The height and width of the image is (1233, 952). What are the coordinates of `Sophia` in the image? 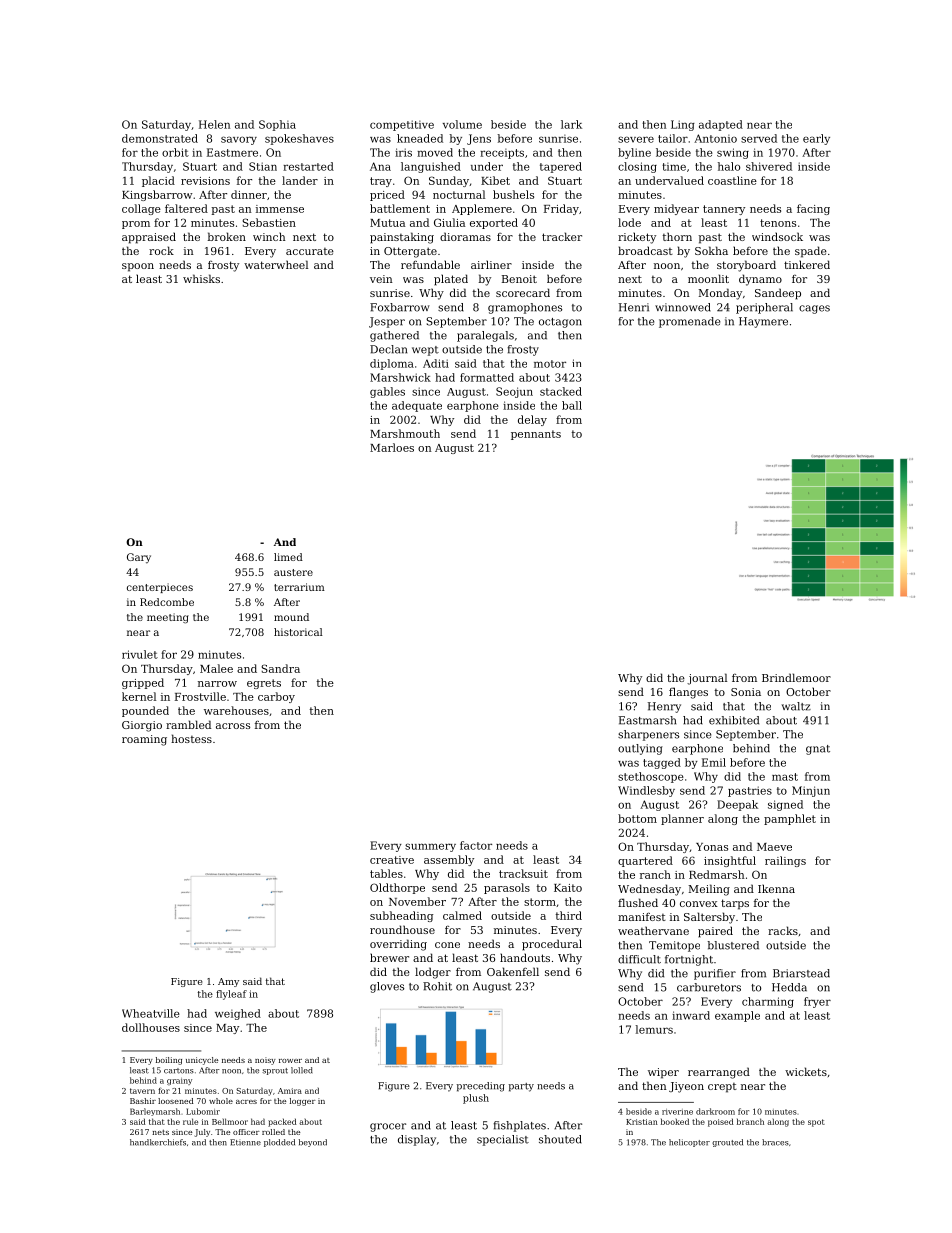 It's located at (277, 125).
